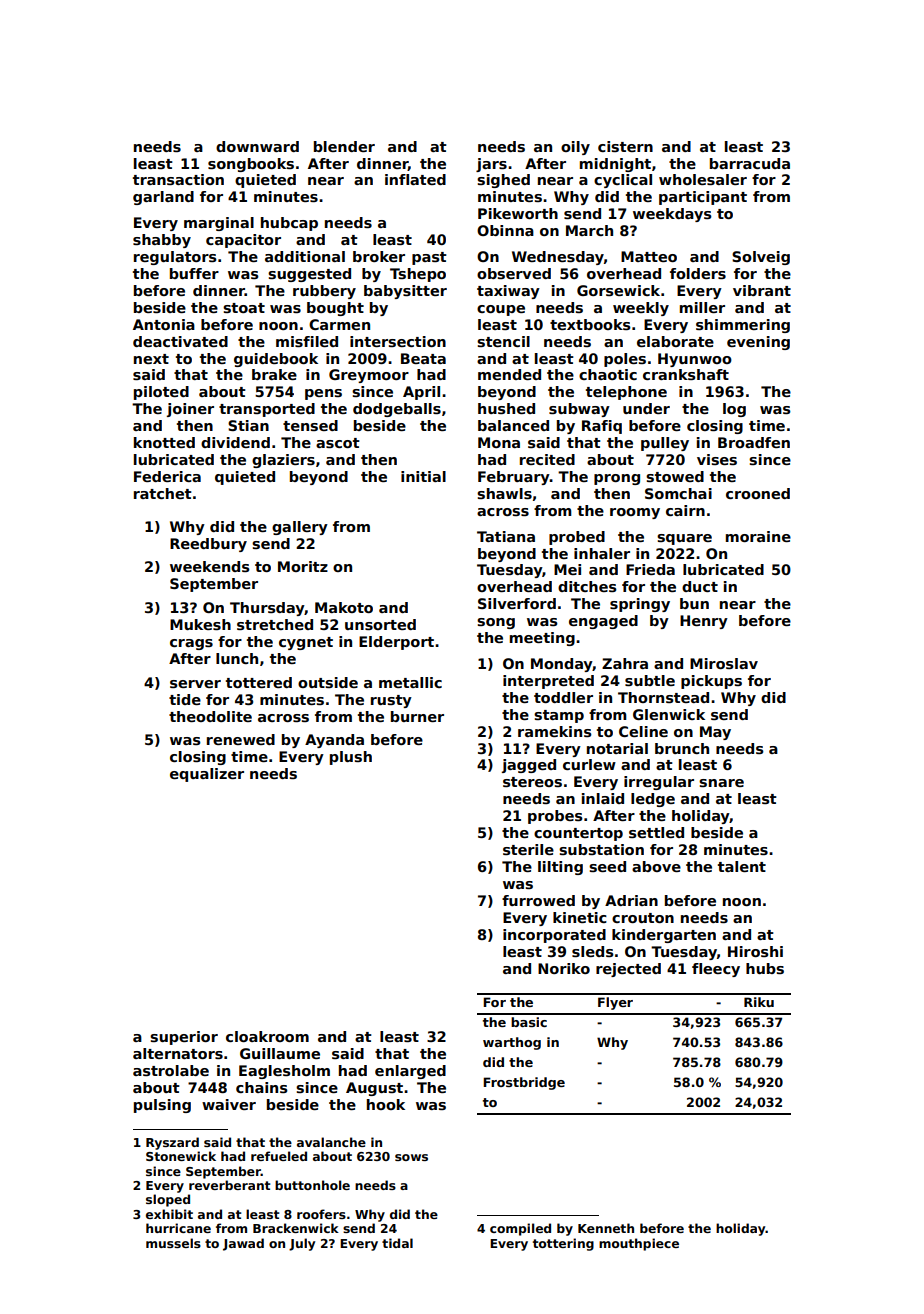 The width and height of the page is (924, 1314). What do you see at coordinates (750, 163) in the page?
I see `barracuda` at bounding box center [750, 163].
